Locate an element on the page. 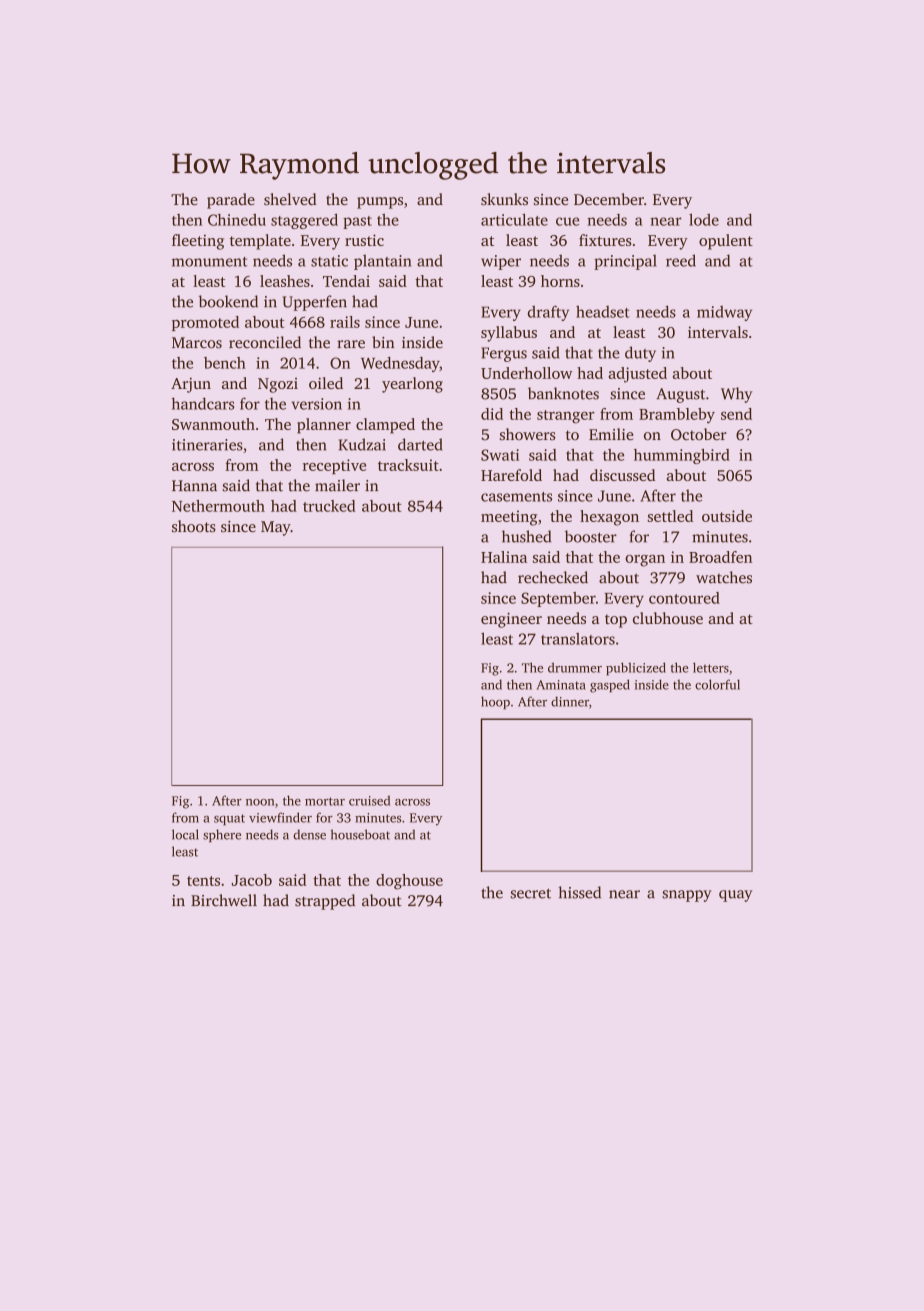 The image size is (924, 1311). secret is located at coordinates (531, 893).
